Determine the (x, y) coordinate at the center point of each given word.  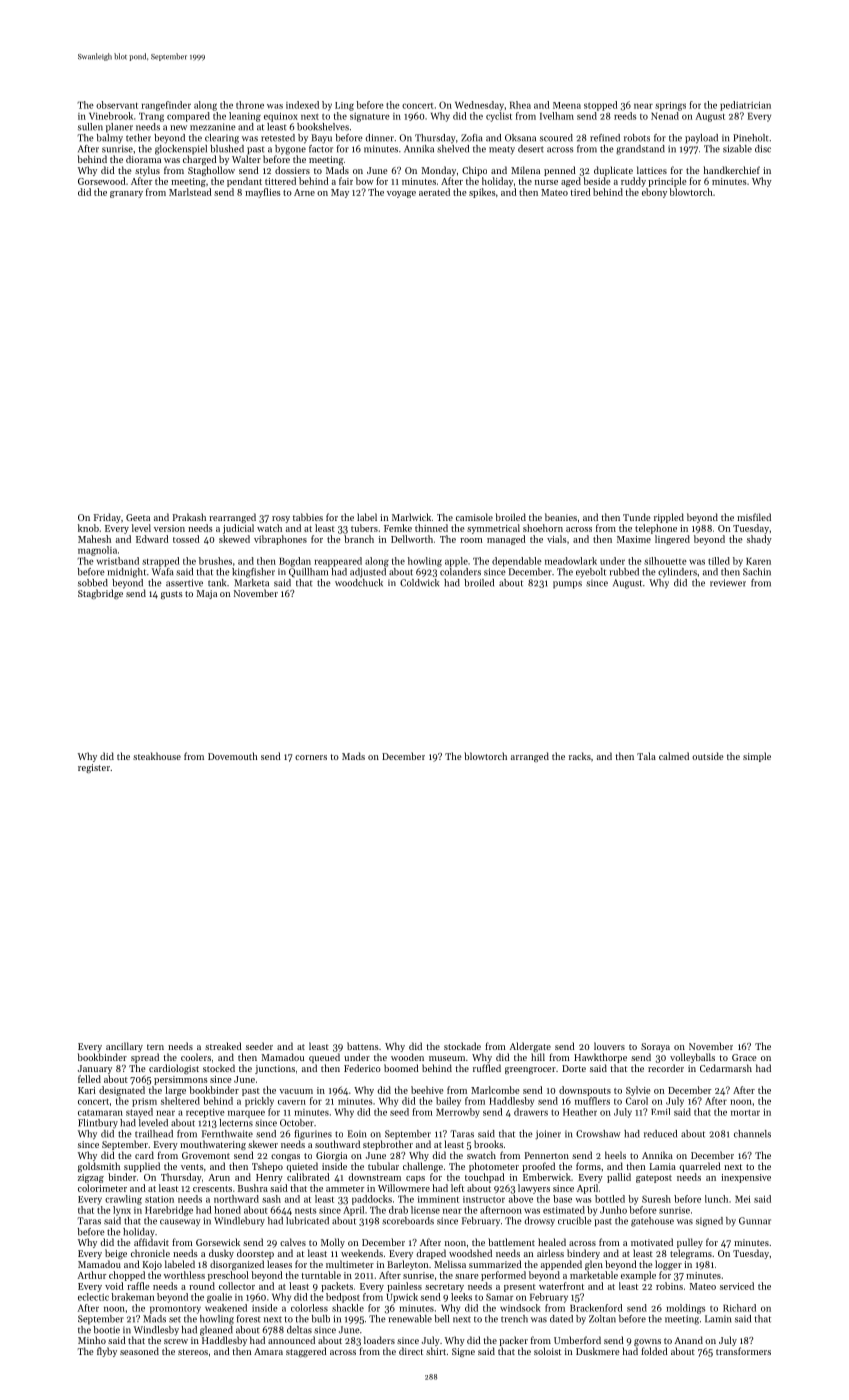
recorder (666, 1068)
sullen (90, 127)
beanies (561, 517)
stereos (193, 1352)
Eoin (357, 1134)
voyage (401, 194)
